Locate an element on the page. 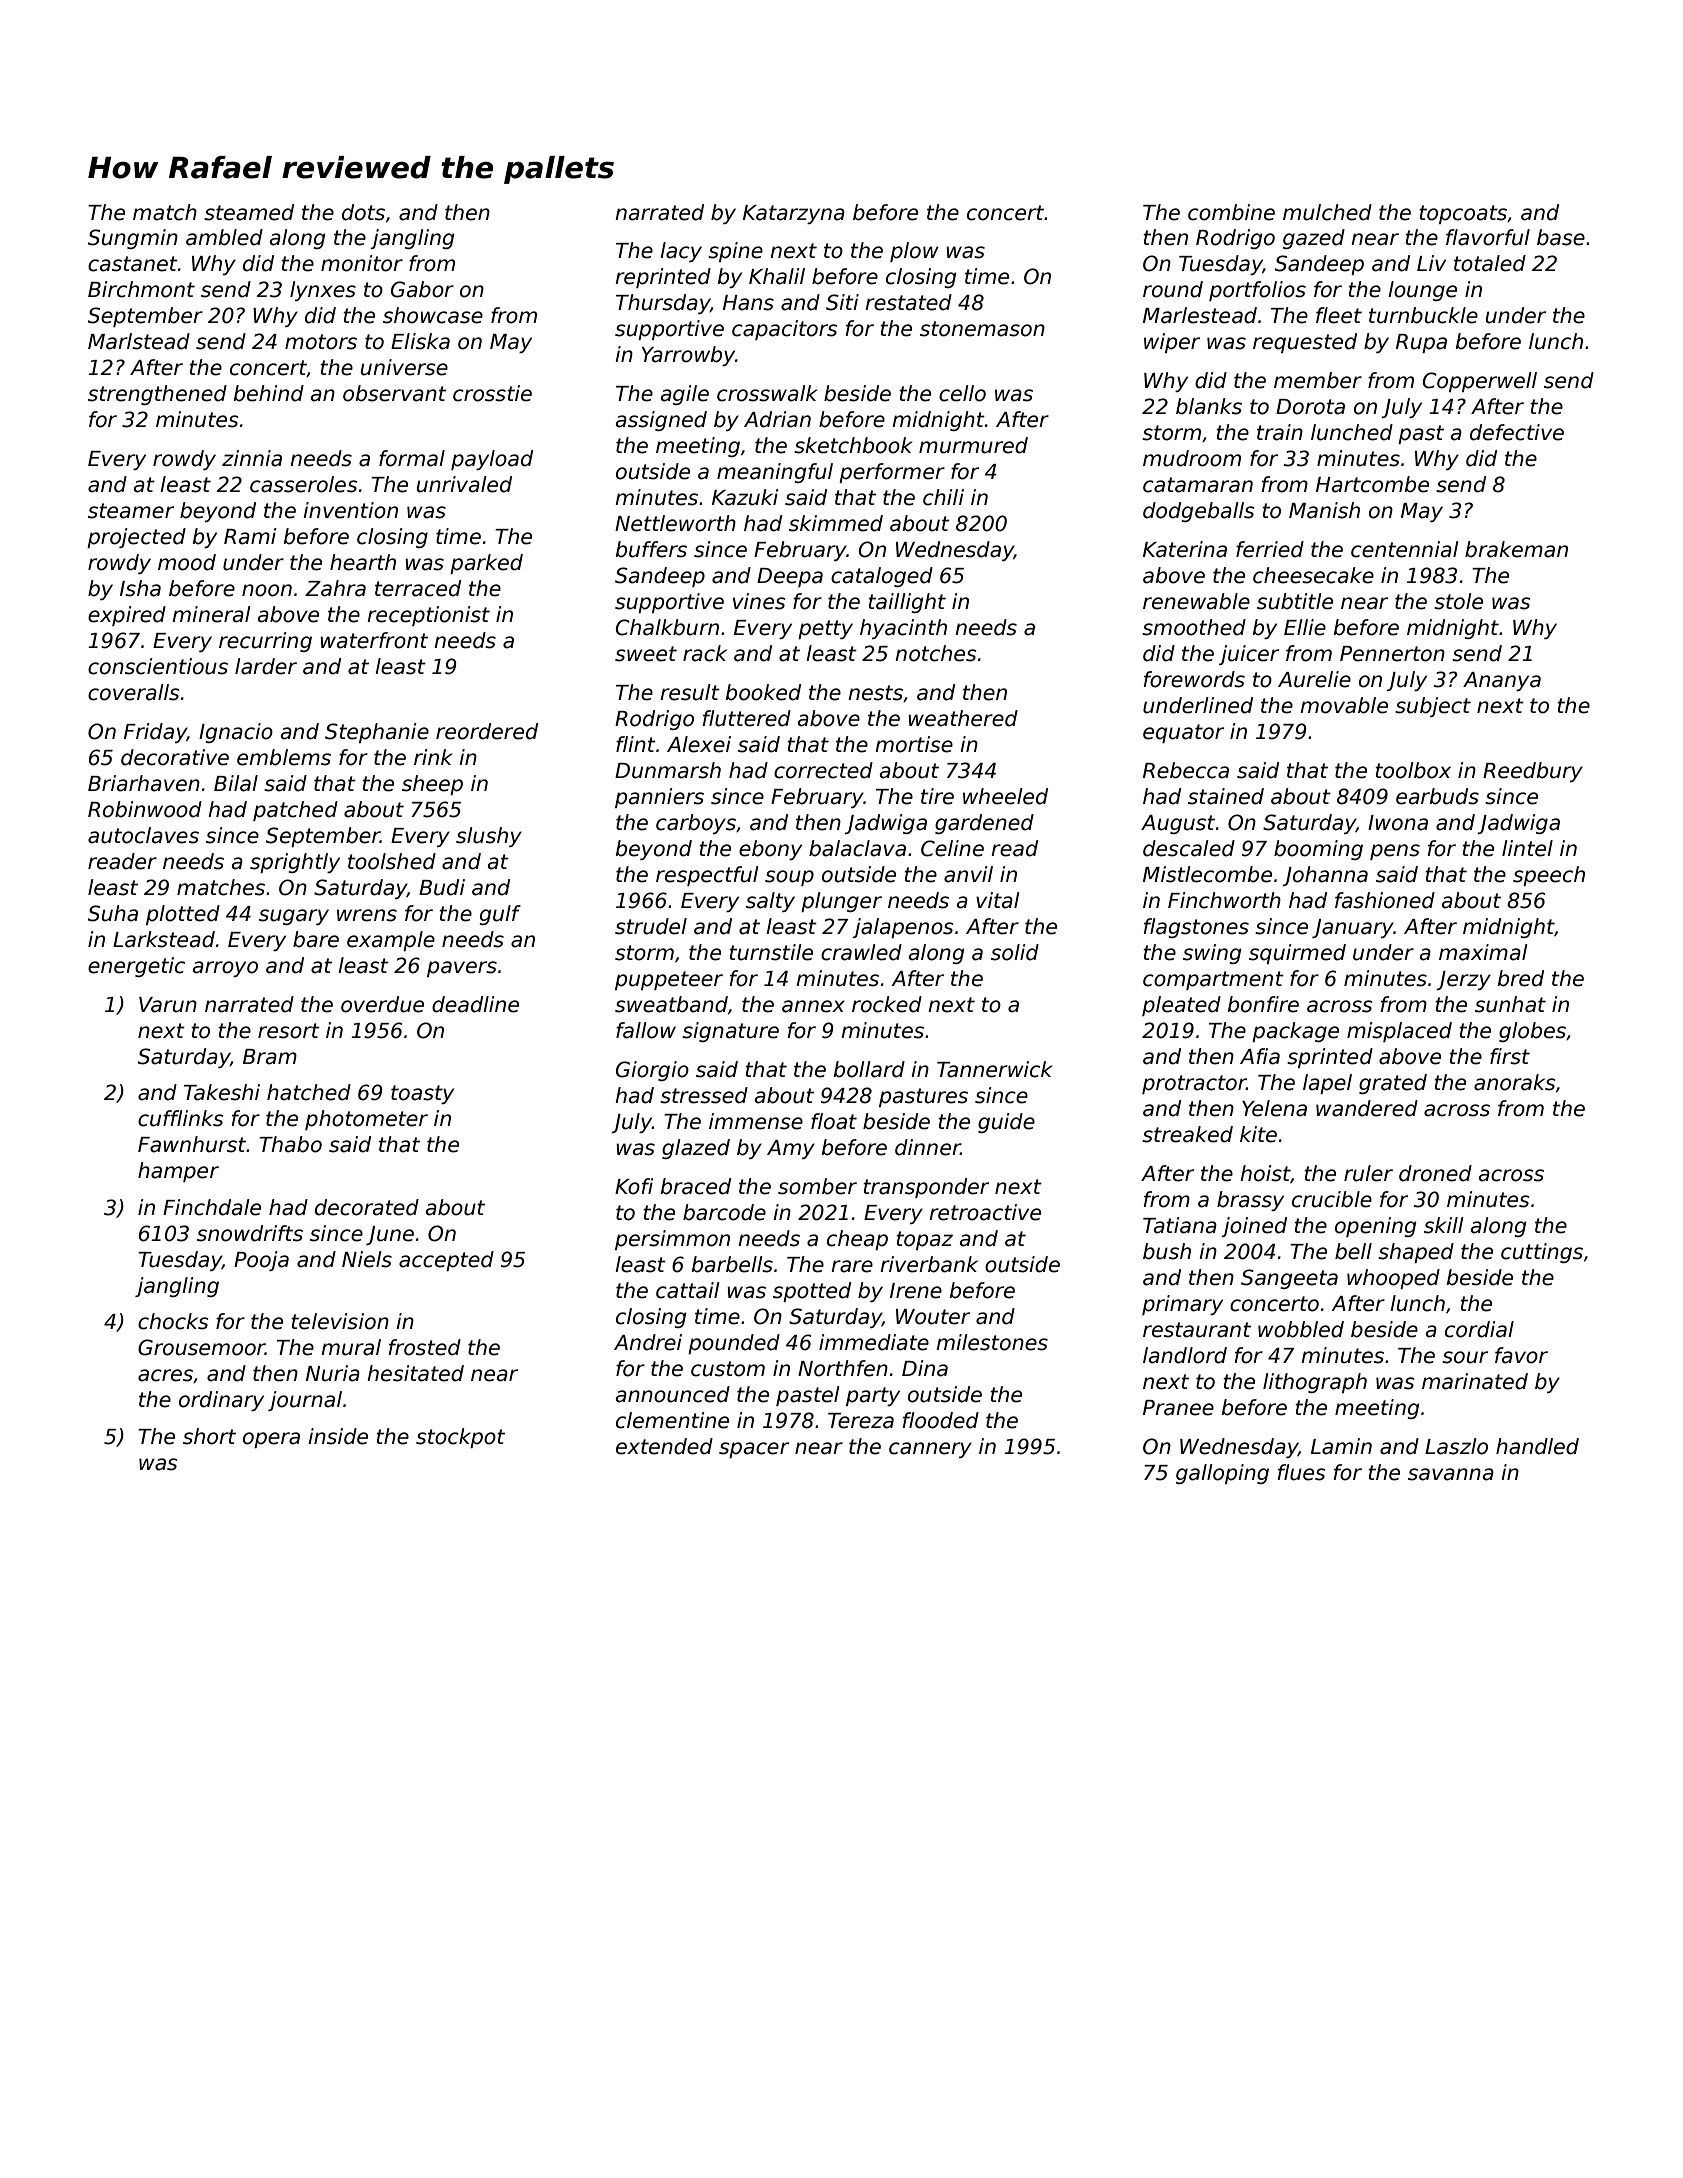 The image size is (1683, 2178). brakeman is located at coordinates (1516, 549).
